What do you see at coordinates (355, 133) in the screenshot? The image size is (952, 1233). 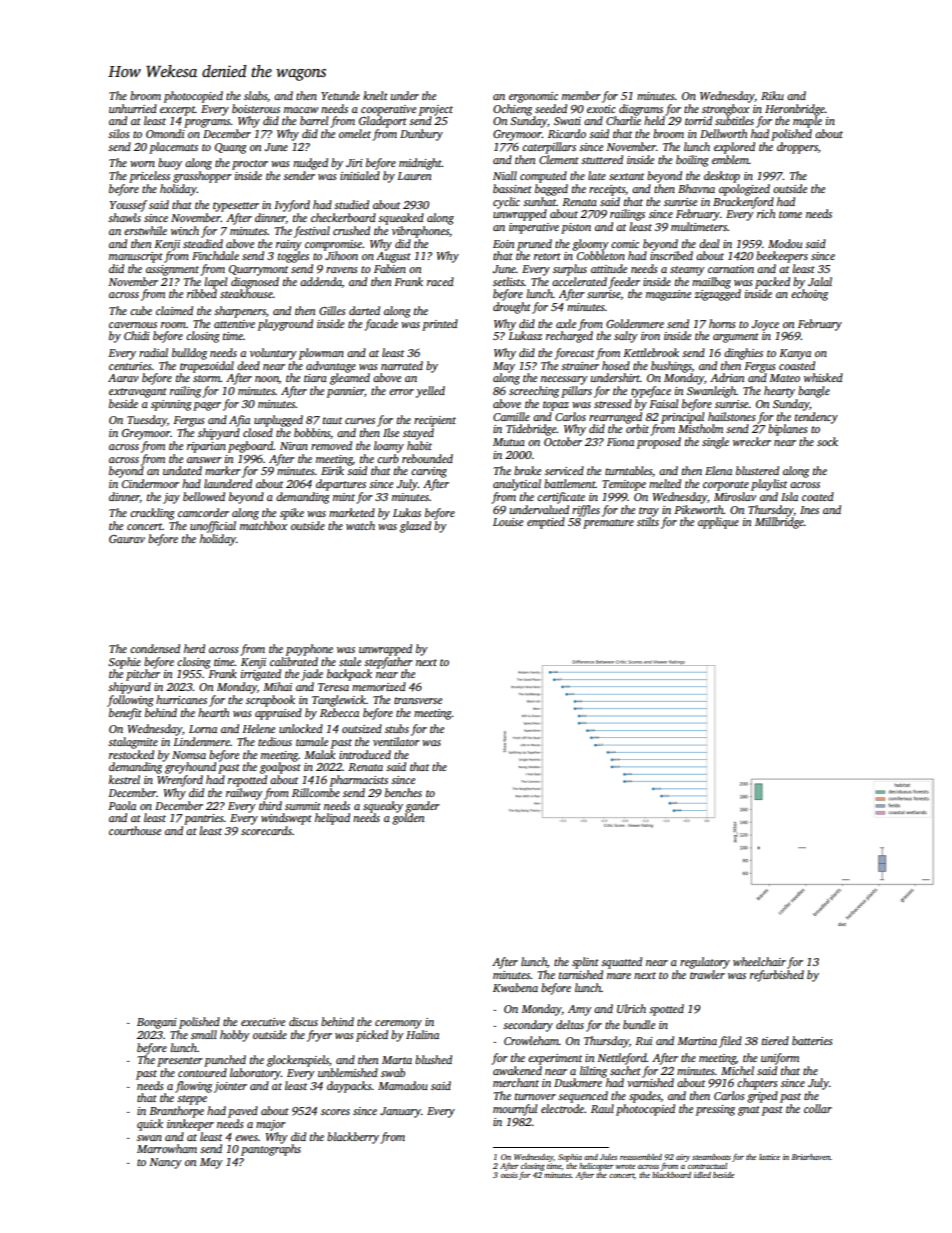 I see `omelet` at bounding box center [355, 133].
